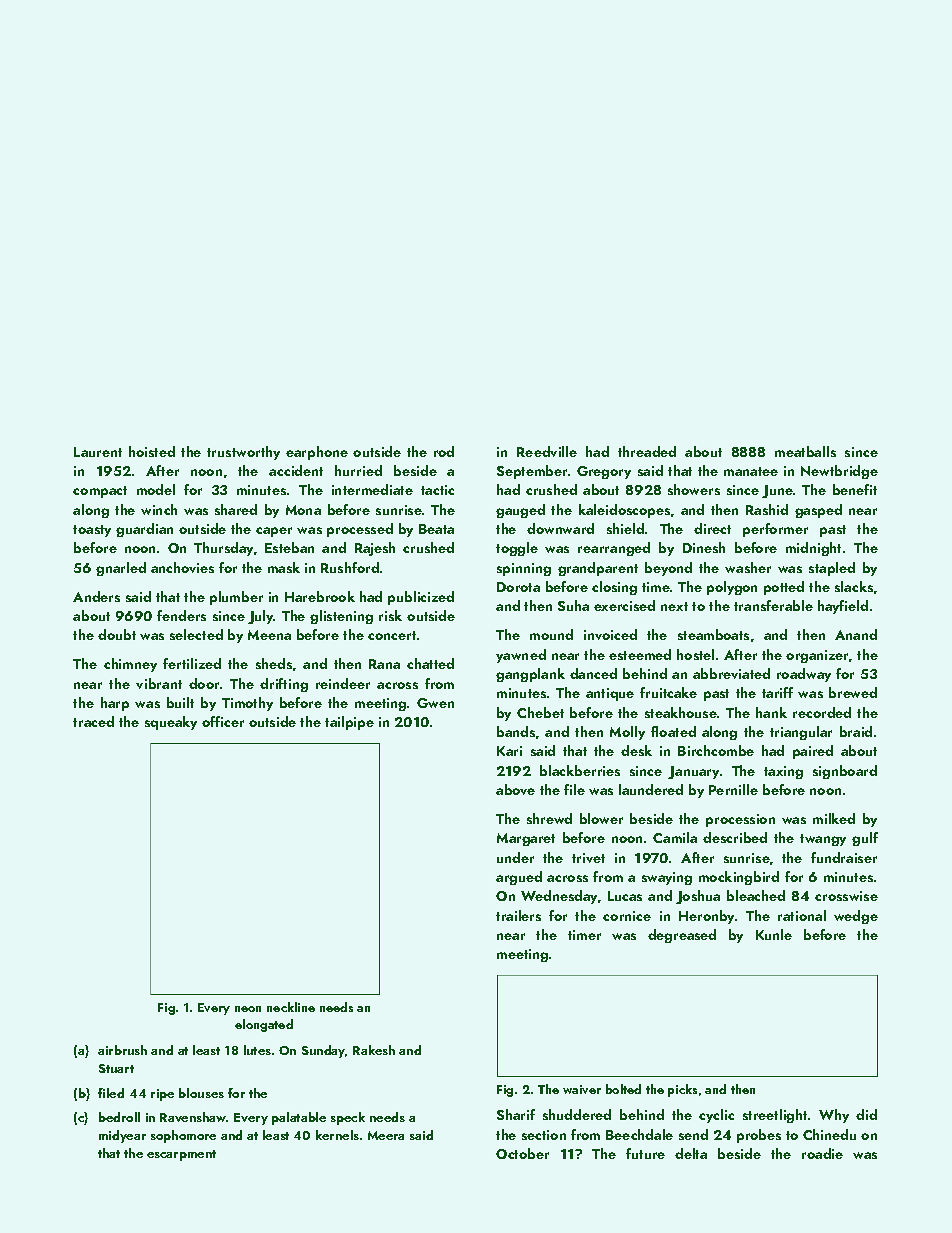 This document has width=952, height=1233. I want to click on neon, so click(248, 1009).
